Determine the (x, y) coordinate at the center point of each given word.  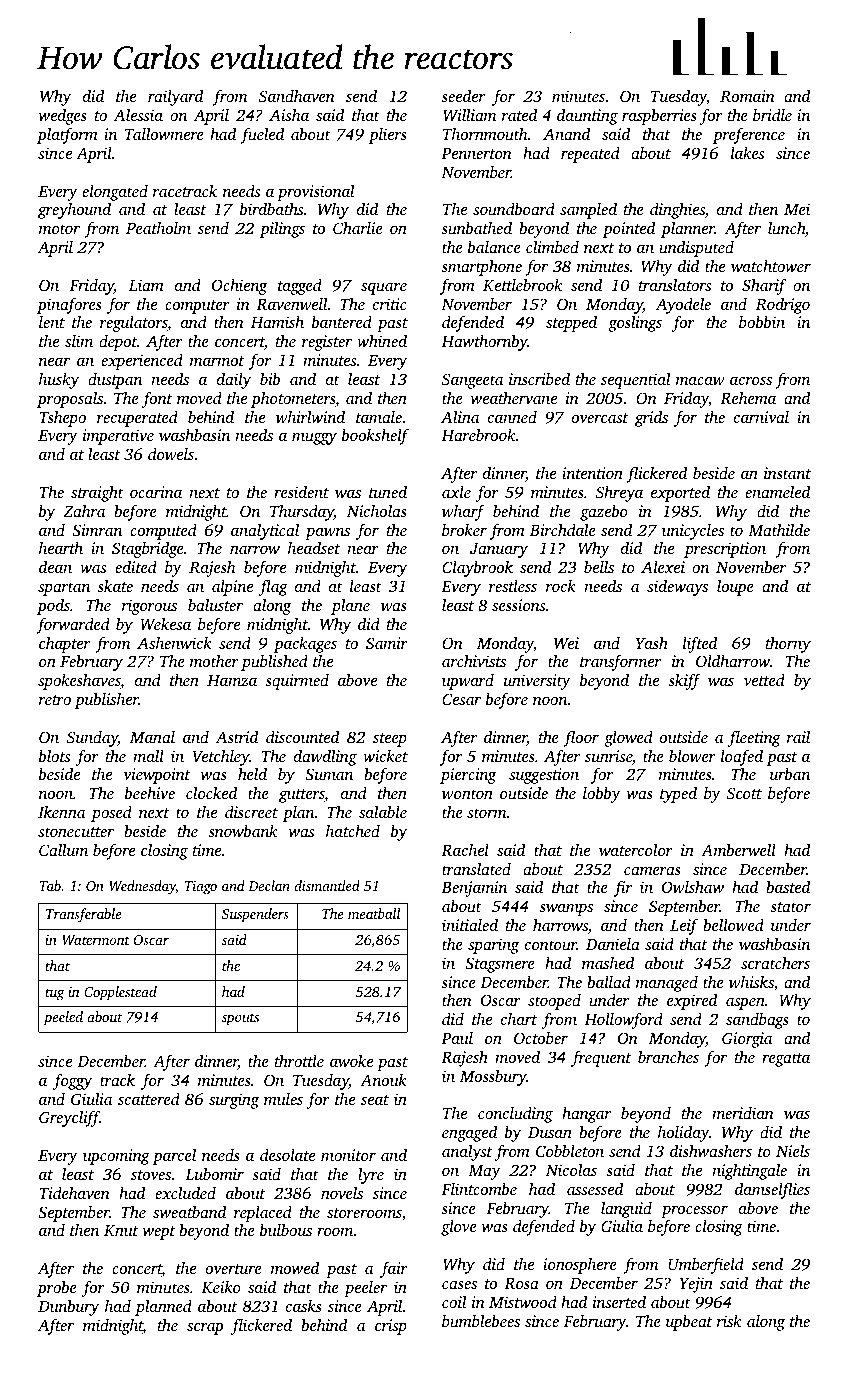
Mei (797, 209)
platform (67, 135)
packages (305, 645)
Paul (457, 1038)
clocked (211, 792)
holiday (683, 1134)
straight (97, 494)
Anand (566, 134)
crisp (391, 1327)
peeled (63, 1018)
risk (729, 1321)
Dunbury (68, 1308)
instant (787, 473)
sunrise (608, 756)
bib (270, 378)
